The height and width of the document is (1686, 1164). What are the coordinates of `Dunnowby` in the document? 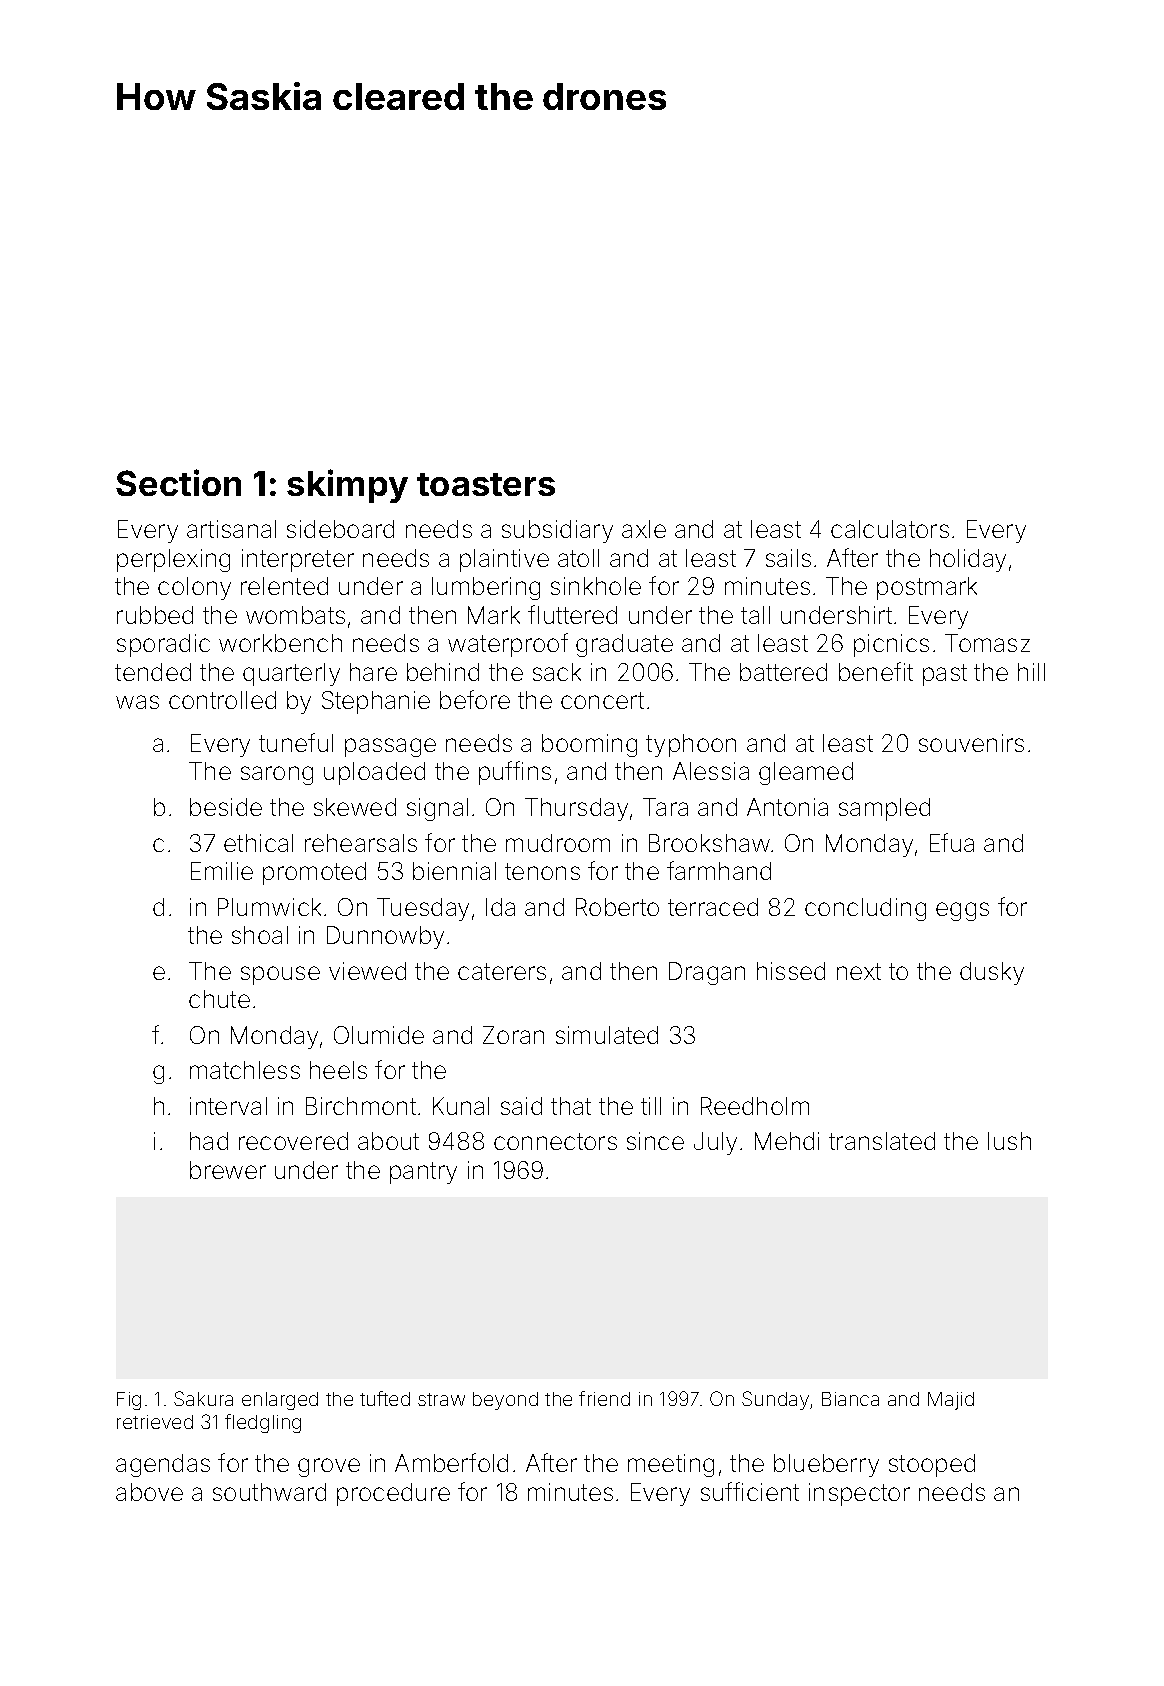 It's located at (385, 937).
